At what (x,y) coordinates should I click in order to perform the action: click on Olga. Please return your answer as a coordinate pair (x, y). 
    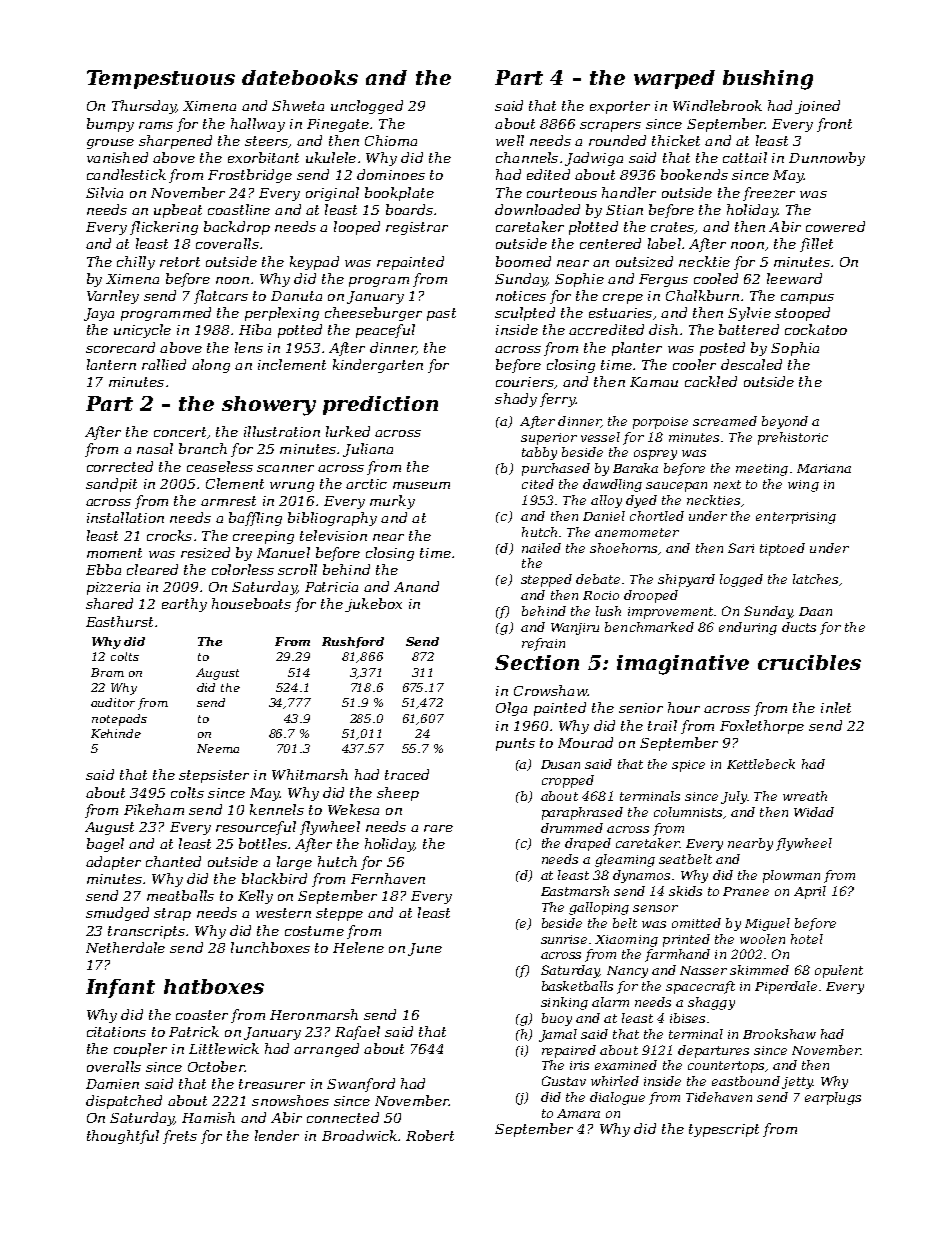
    Looking at the image, I should click on (511, 709).
